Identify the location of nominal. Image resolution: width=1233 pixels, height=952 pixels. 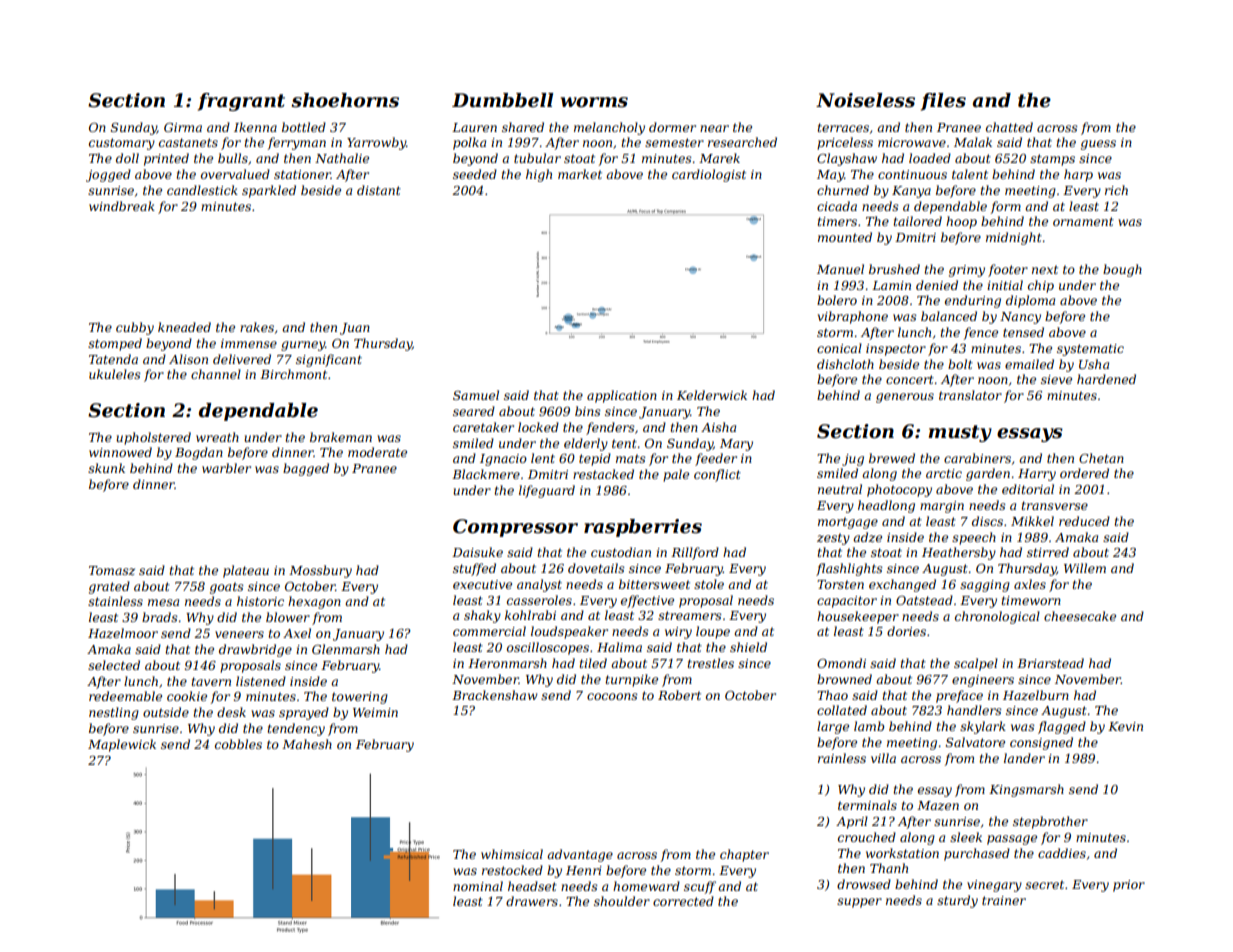
(478, 886).
